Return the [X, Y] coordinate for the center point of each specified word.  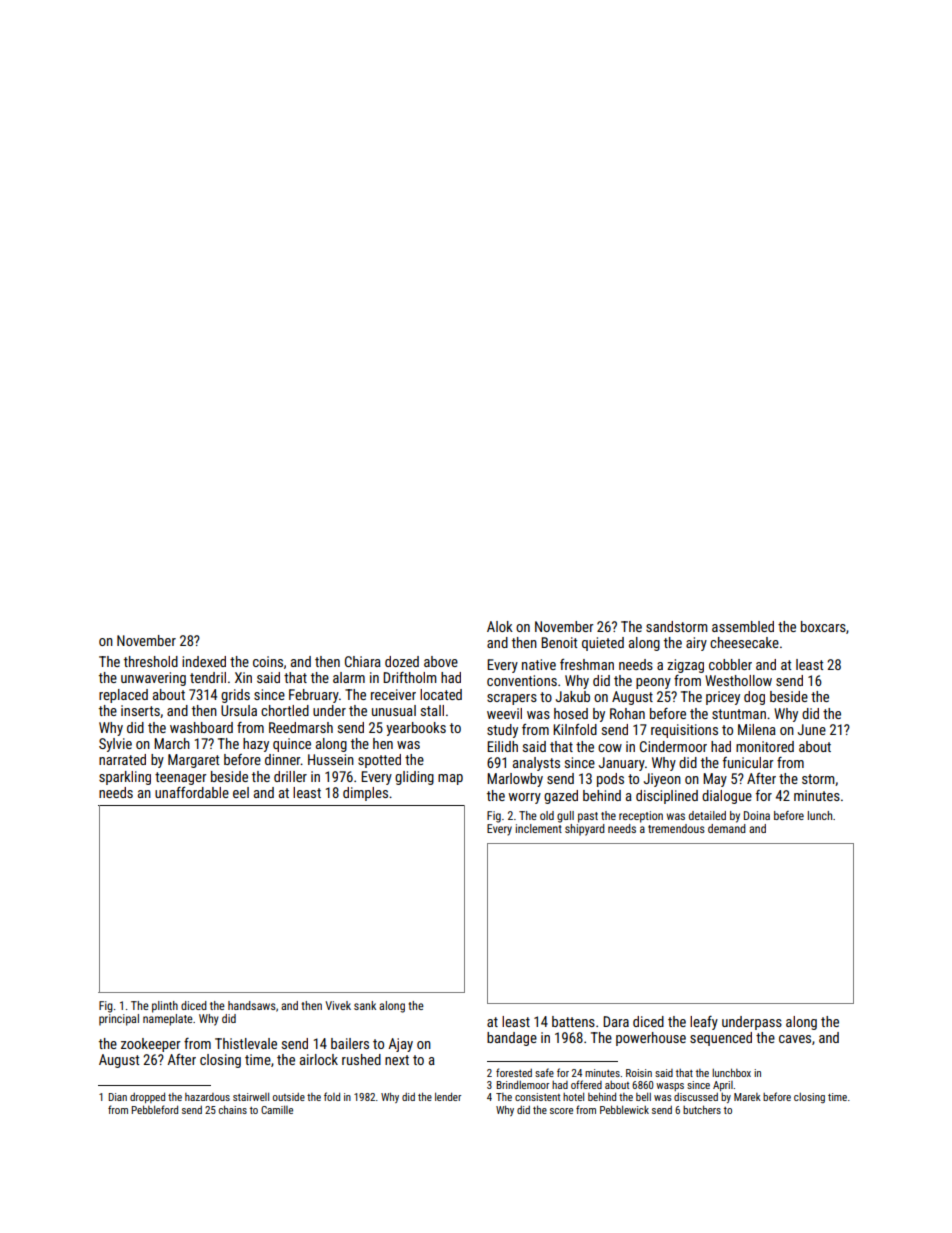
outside [289, 1097]
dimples [365, 794]
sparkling [125, 778]
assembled [743, 626]
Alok [500, 626]
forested [514, 1072]
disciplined [667, 797]
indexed [204, 661]
